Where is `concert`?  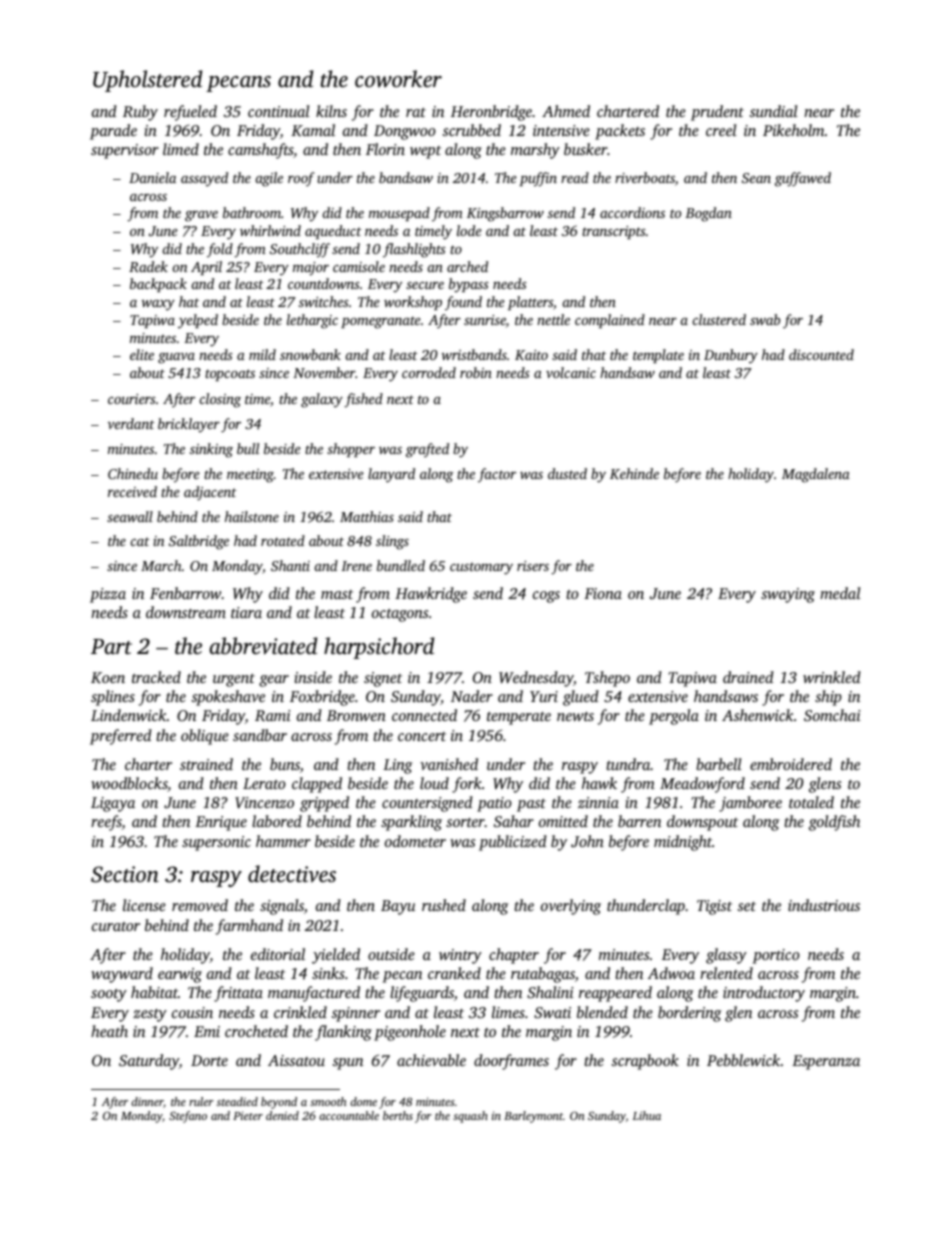
concert is located at coordinates (422, 736).
